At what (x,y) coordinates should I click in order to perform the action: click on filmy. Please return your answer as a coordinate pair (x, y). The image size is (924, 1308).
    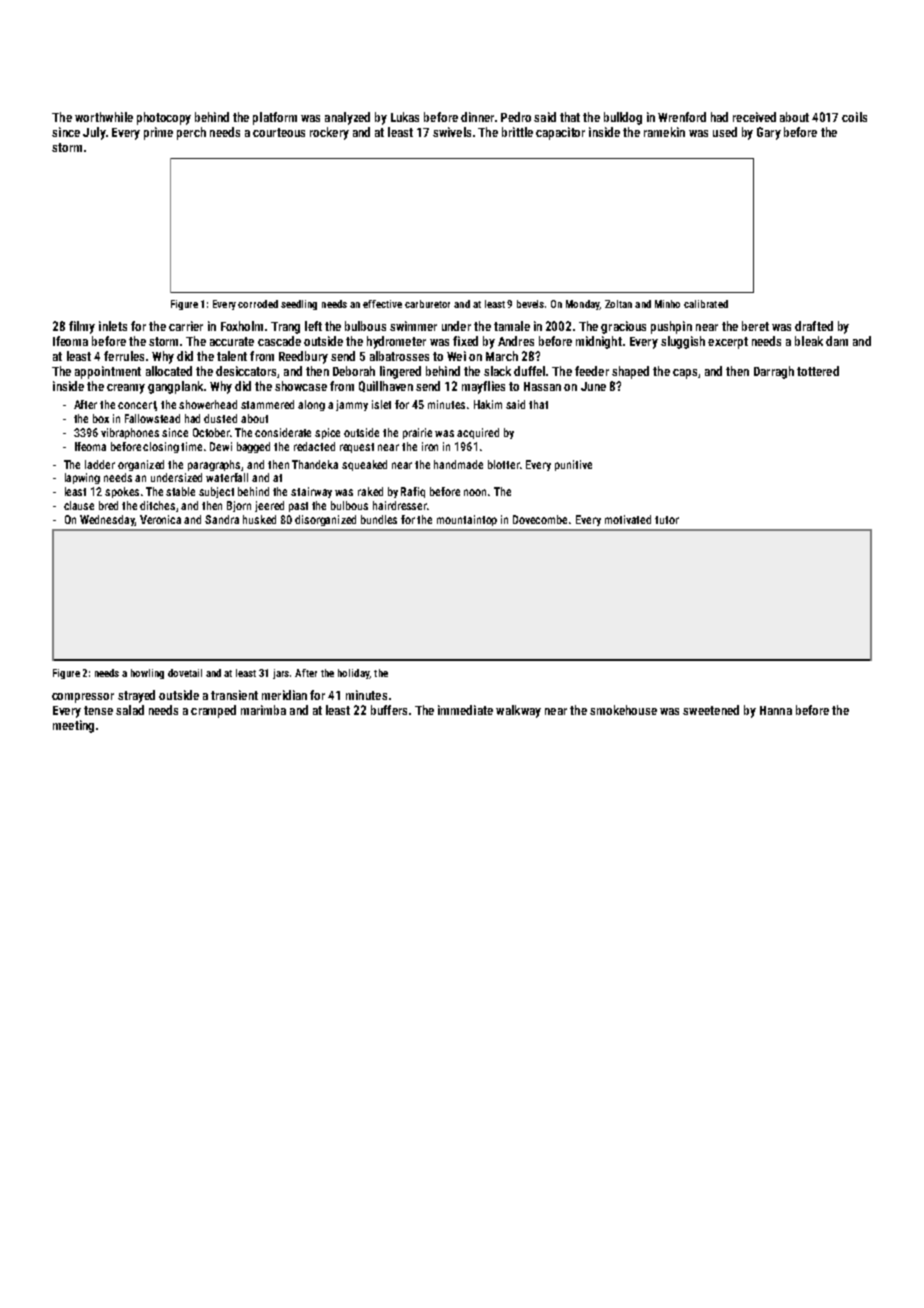
    Looking at the image, I should click on (82, 327).
